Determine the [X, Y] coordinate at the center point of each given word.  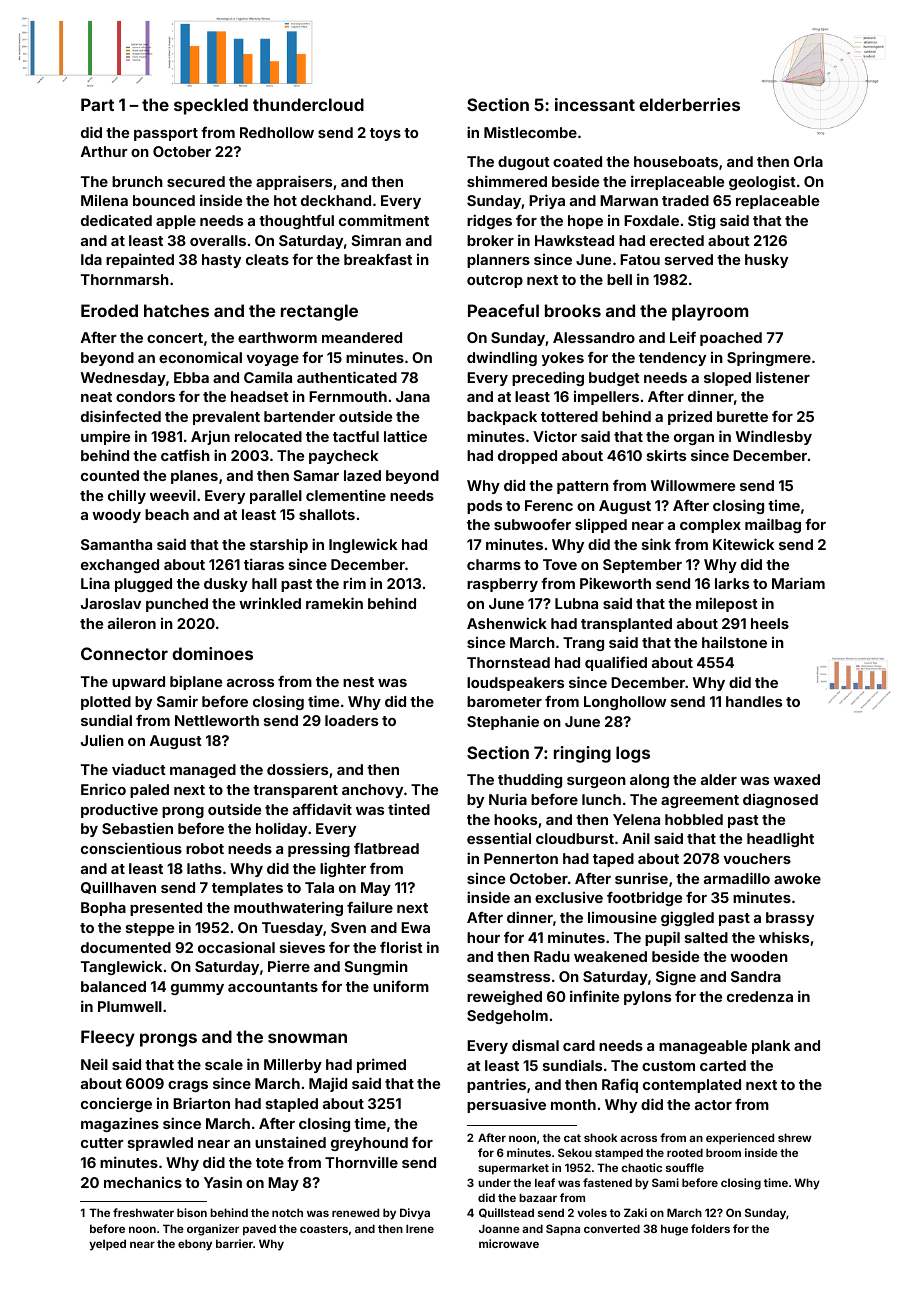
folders [710, 1228]
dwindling [502, 358]
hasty [221, 261]
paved [259, 1230]
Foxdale [651, 220]
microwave [509, 1243]
